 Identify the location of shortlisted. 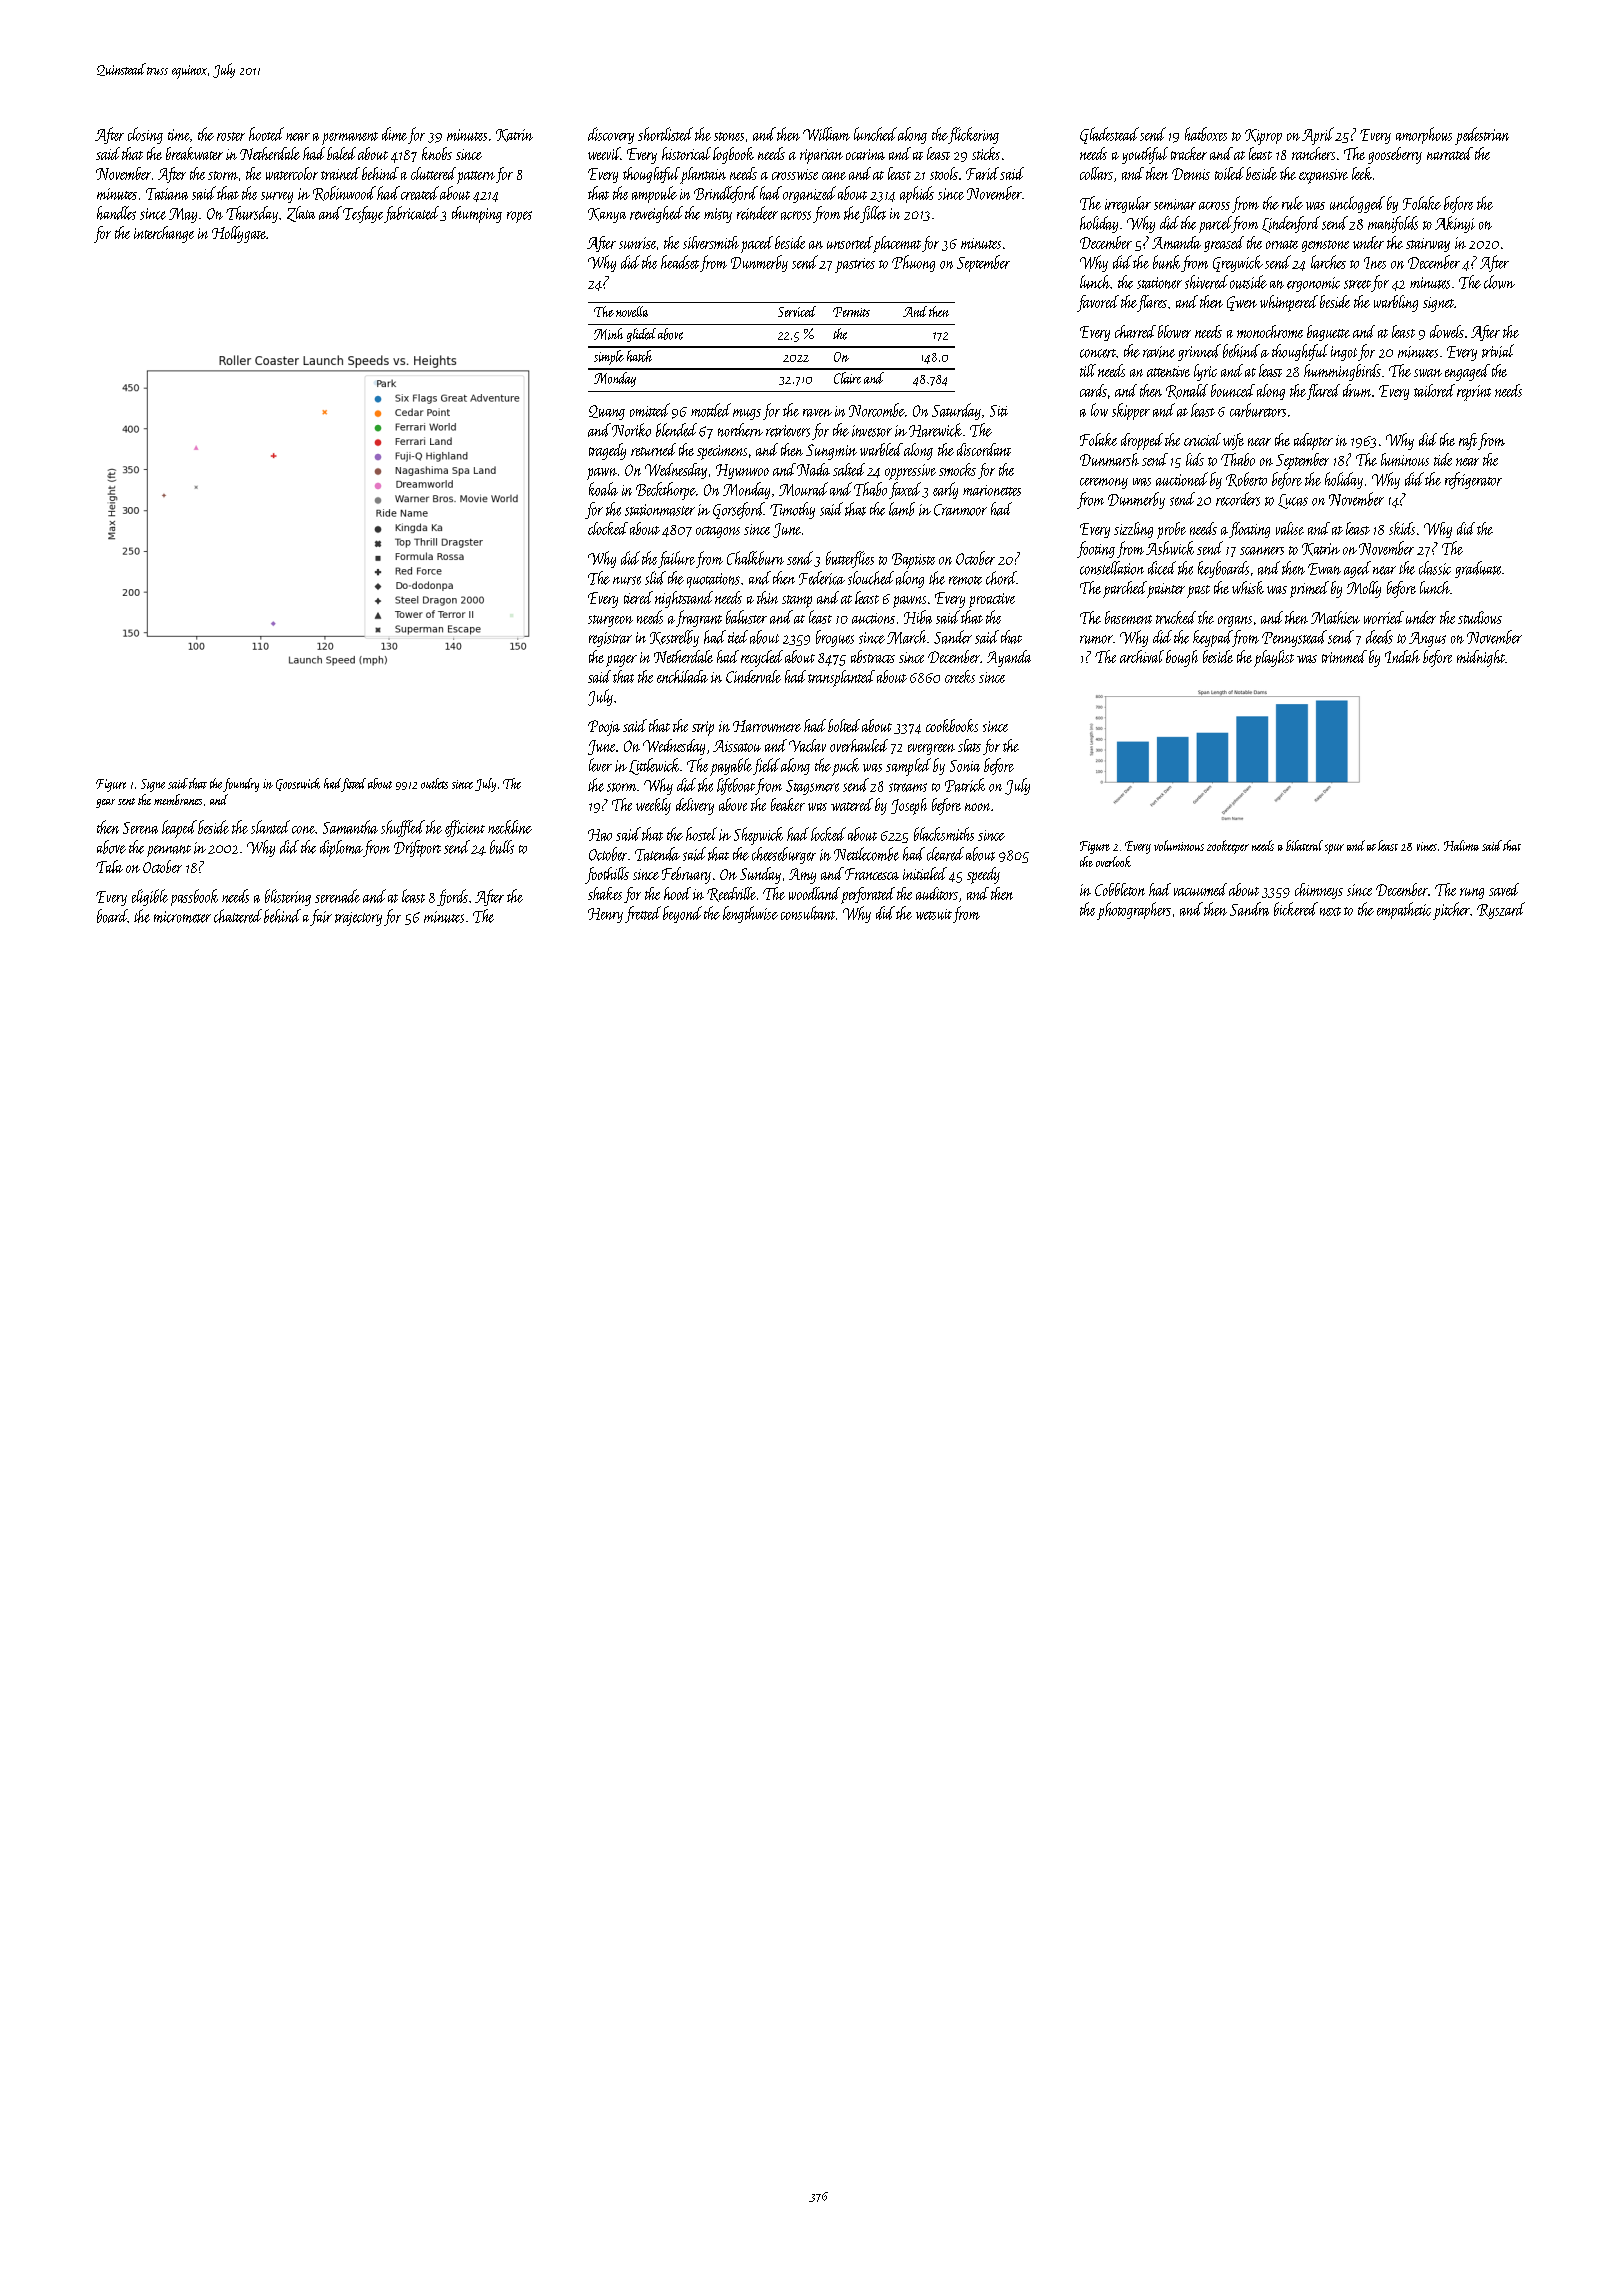
(665, 134).
